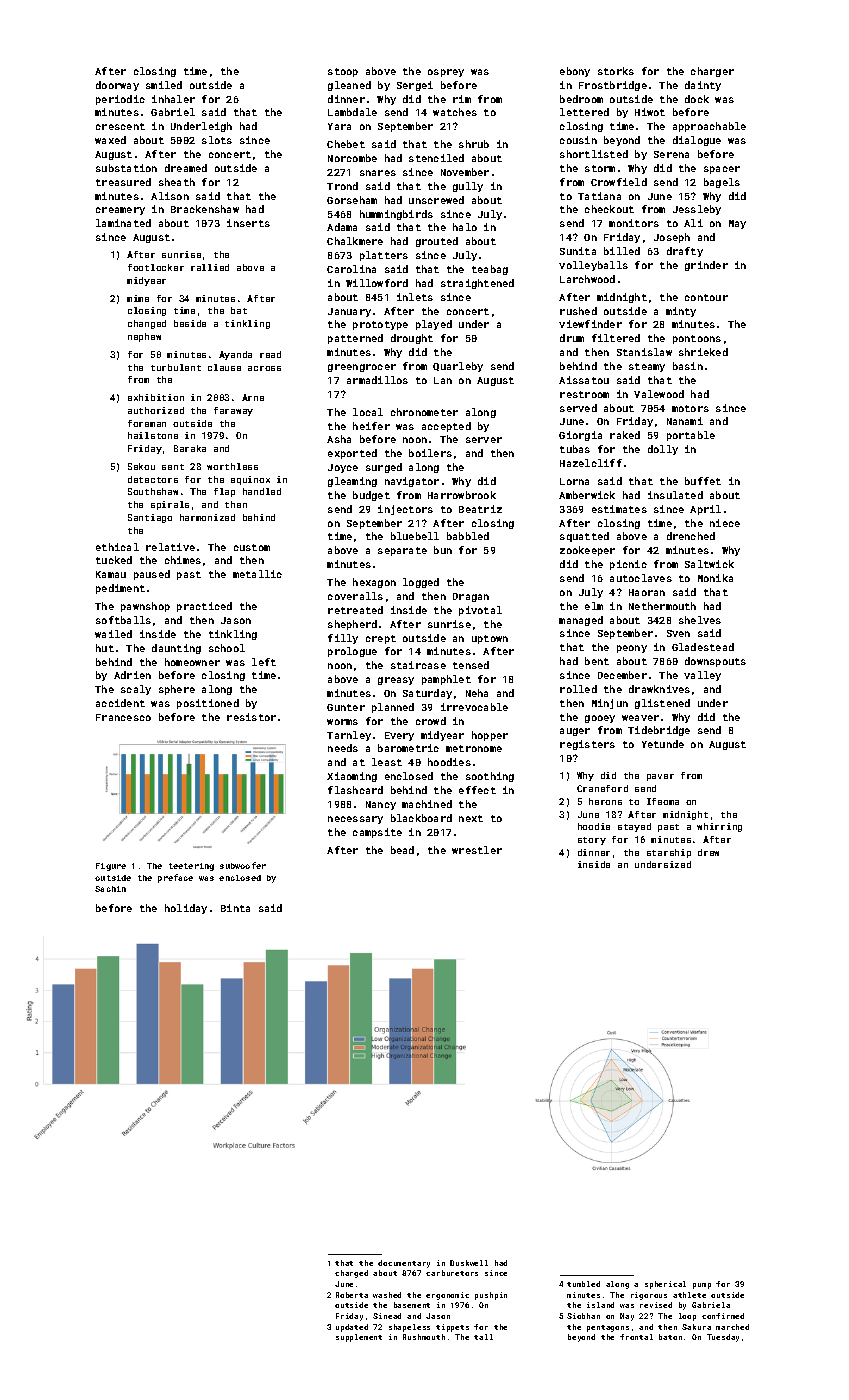 This image has width=849, height=1400. Describe the element at coordinates (708, 852) in the image. I see `drew` at that location.
